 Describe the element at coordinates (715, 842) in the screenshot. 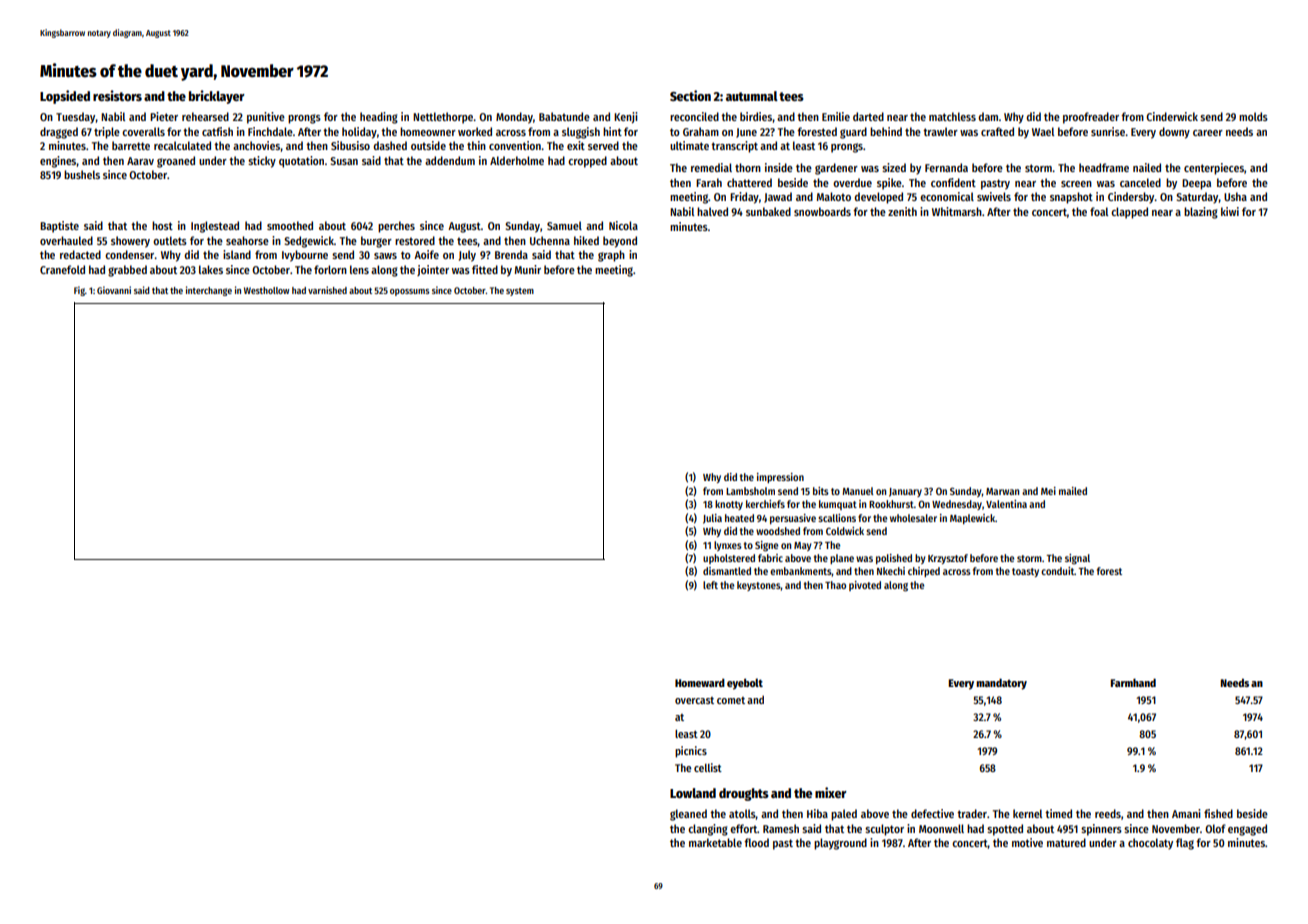

I see `marketable` at that location.
